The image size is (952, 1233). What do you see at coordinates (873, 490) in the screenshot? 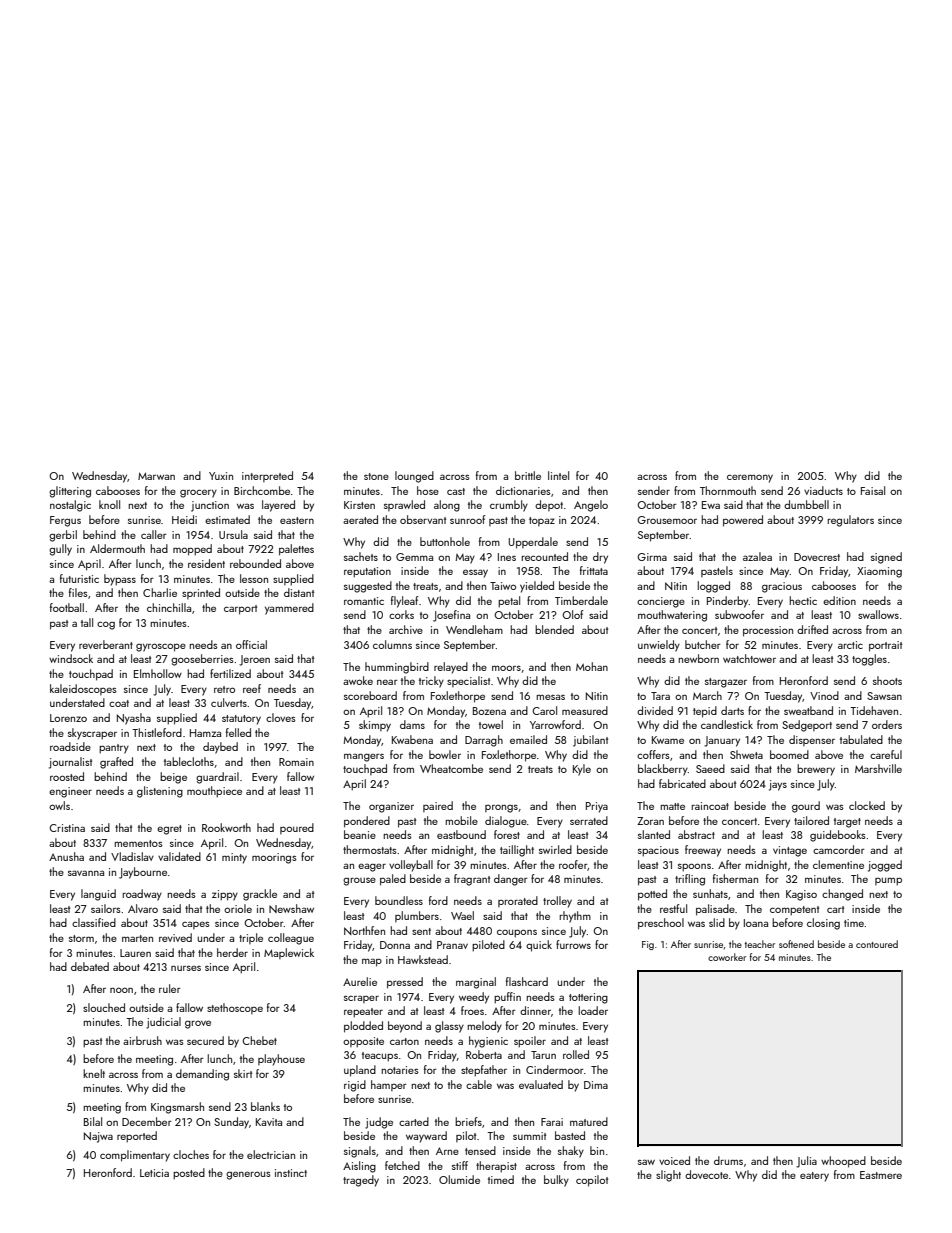
I see `Faisal` at bounding box center [873, 490].
